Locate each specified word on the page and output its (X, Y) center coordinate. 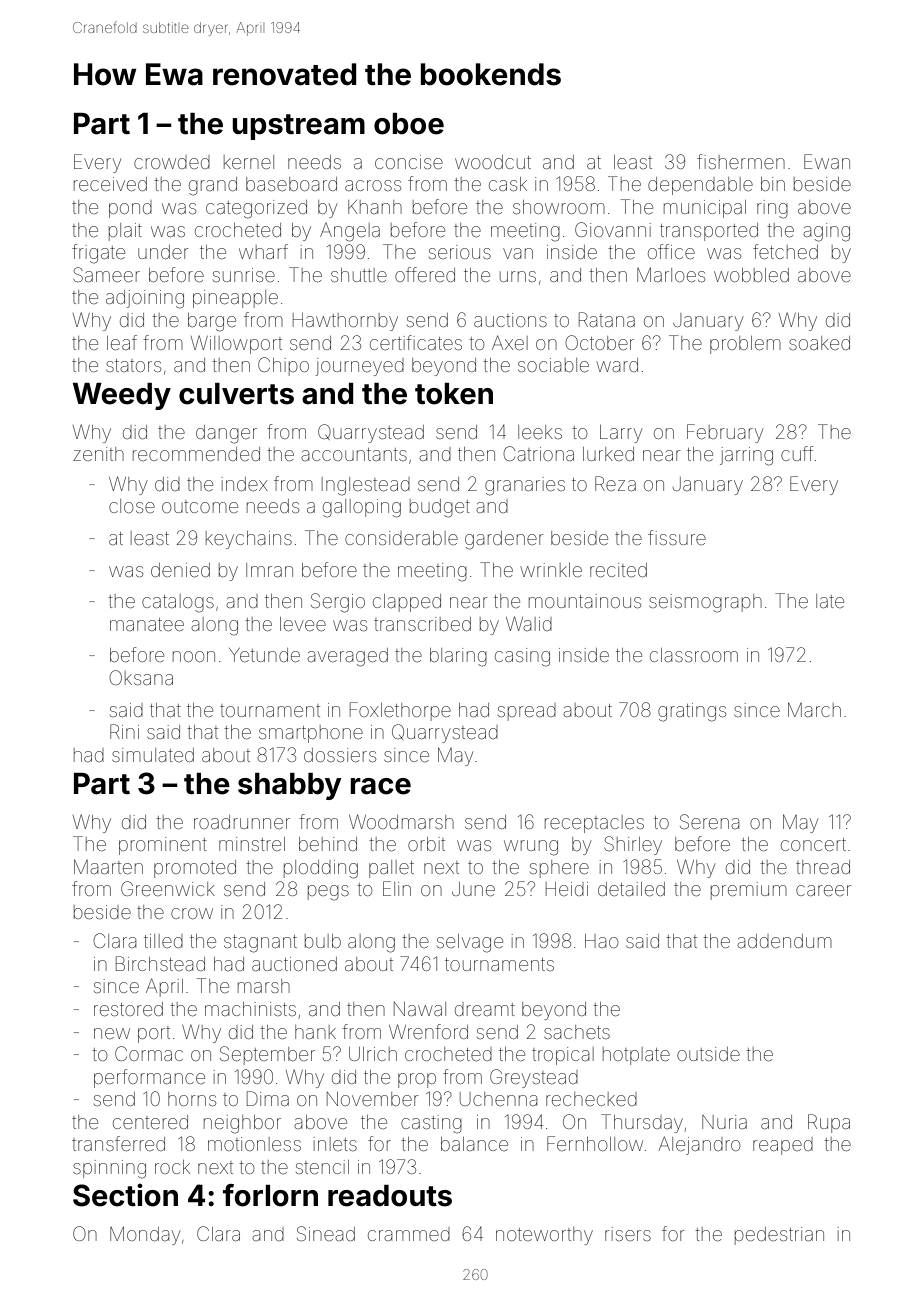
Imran (269, 570)
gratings (692, 712)
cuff (797, 453)
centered (150, 1122)
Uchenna (498, 1099)
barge (212, 322)
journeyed (359, 367)
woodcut (493, 162)
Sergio (338, 603)
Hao (601, 941)
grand (213, 186)
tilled (163, 941)
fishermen (741, 161)
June (473, 889)
